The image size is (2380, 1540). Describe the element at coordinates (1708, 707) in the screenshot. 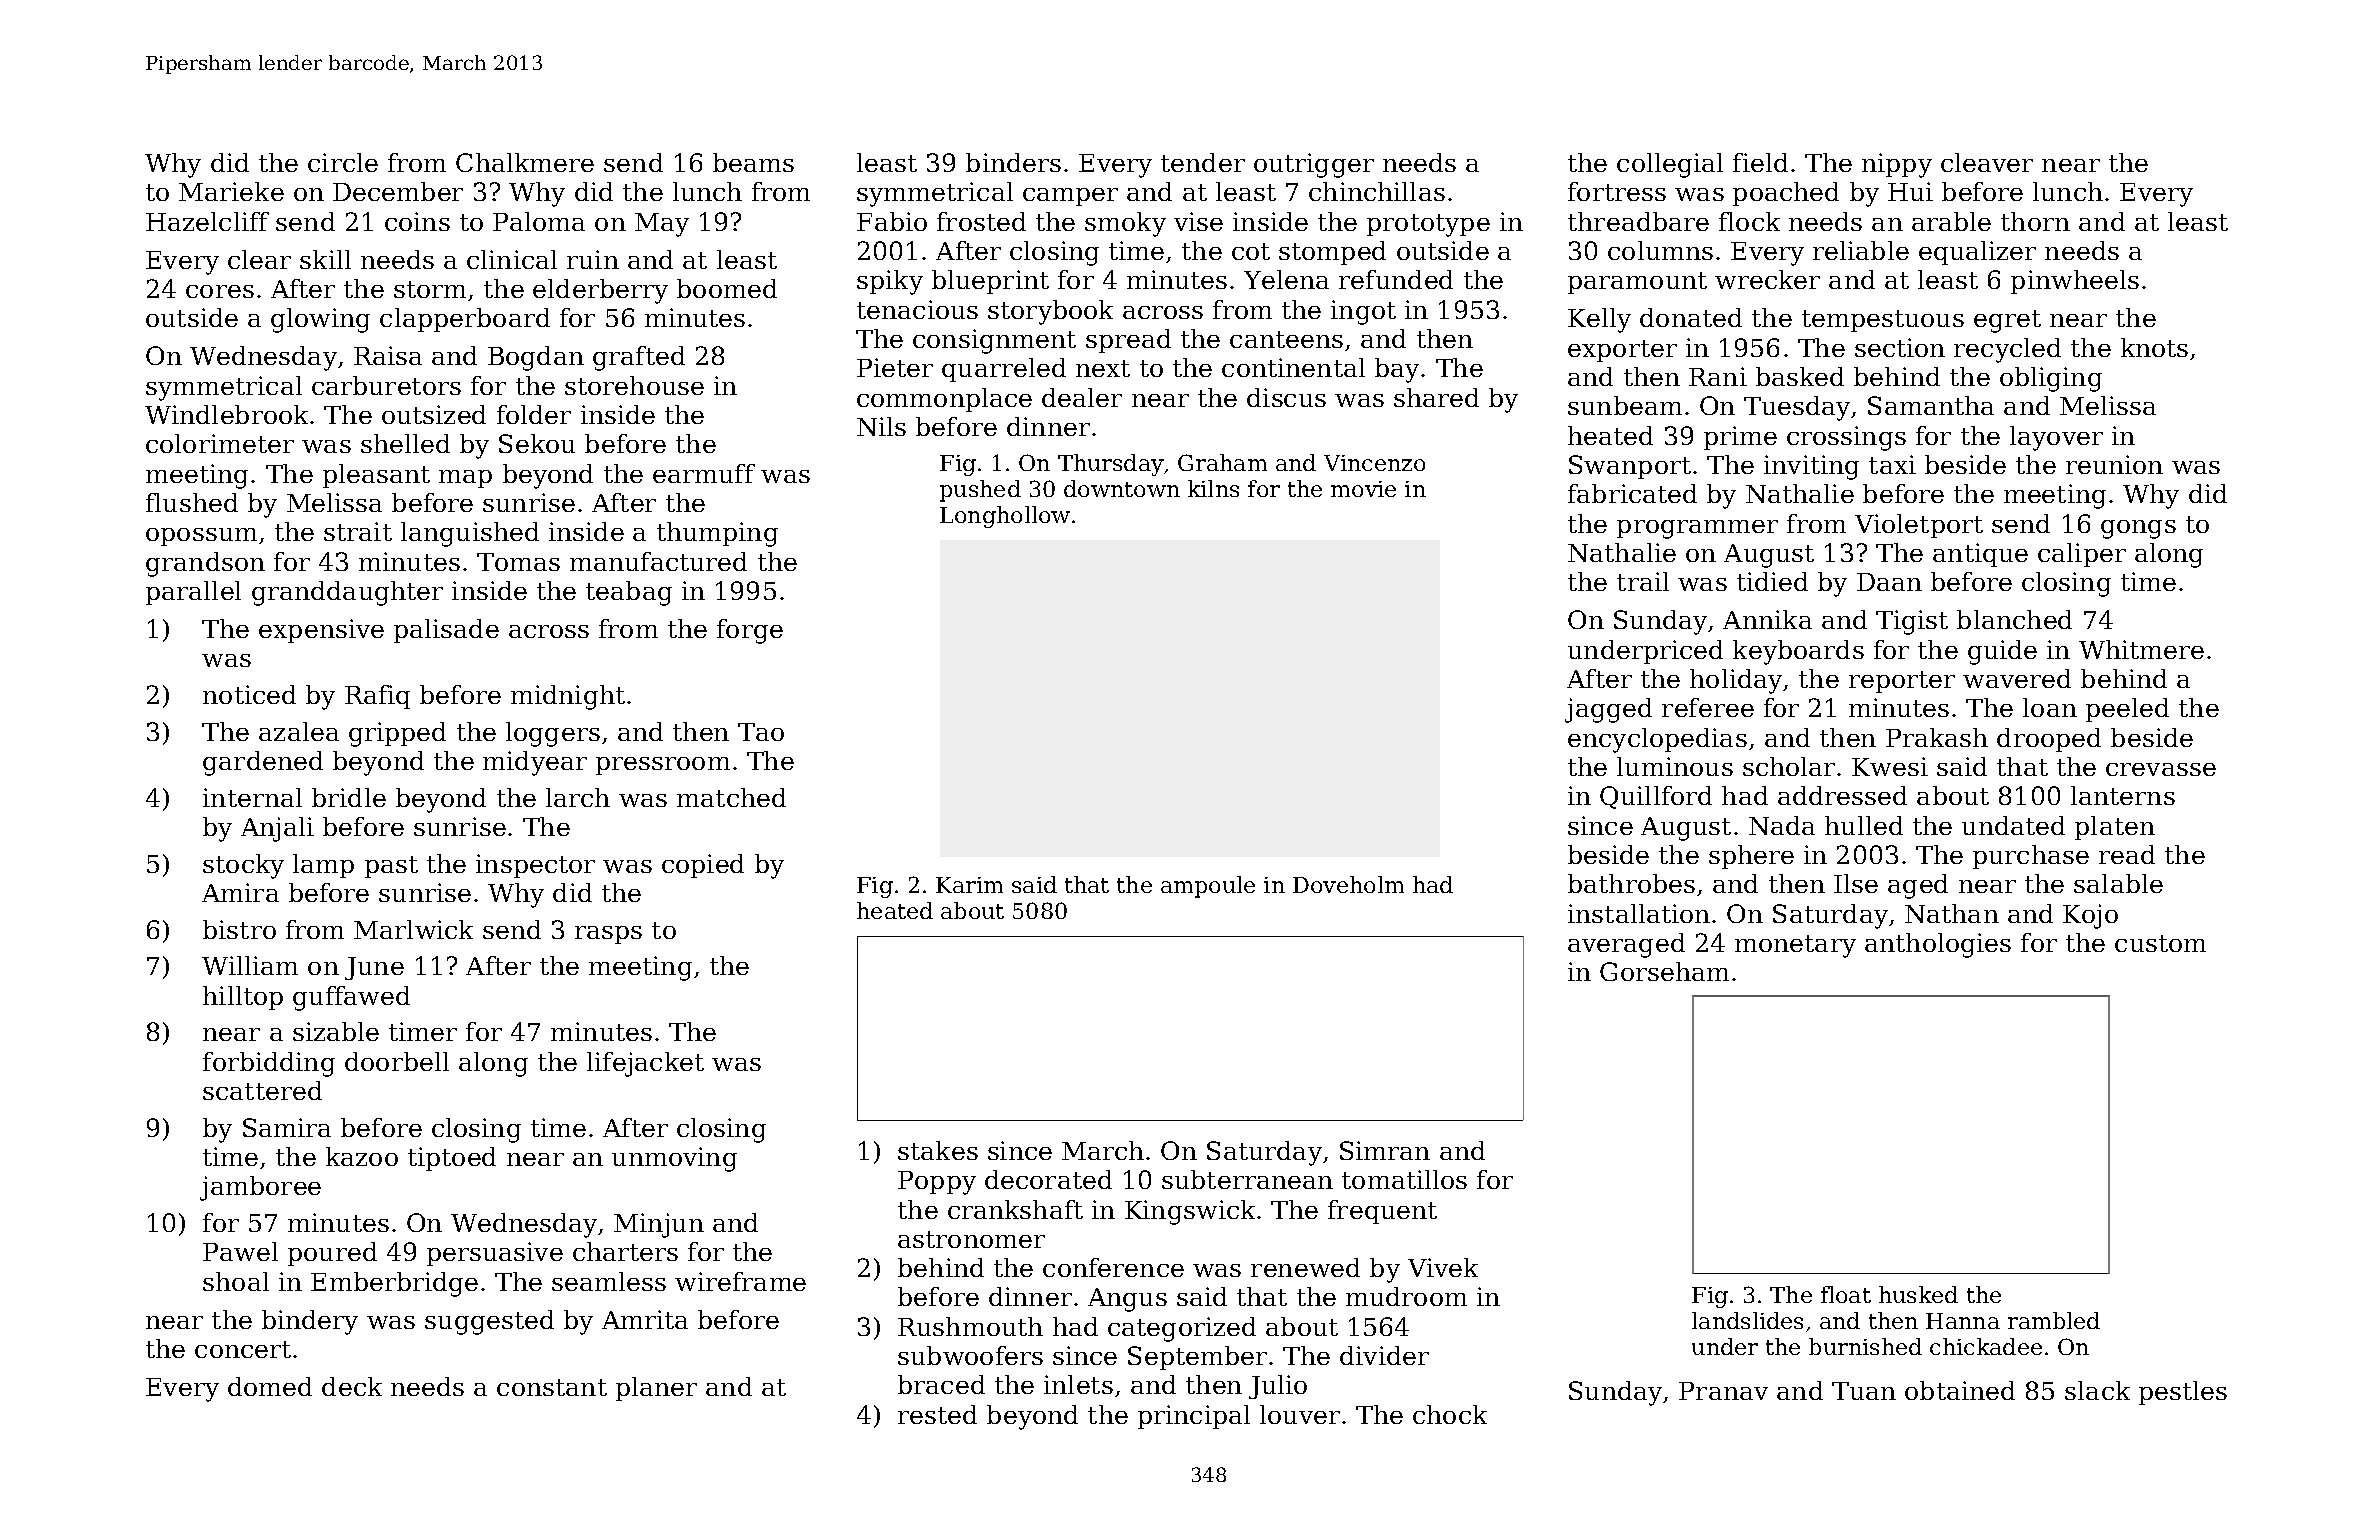

I see `referee` at that location.
